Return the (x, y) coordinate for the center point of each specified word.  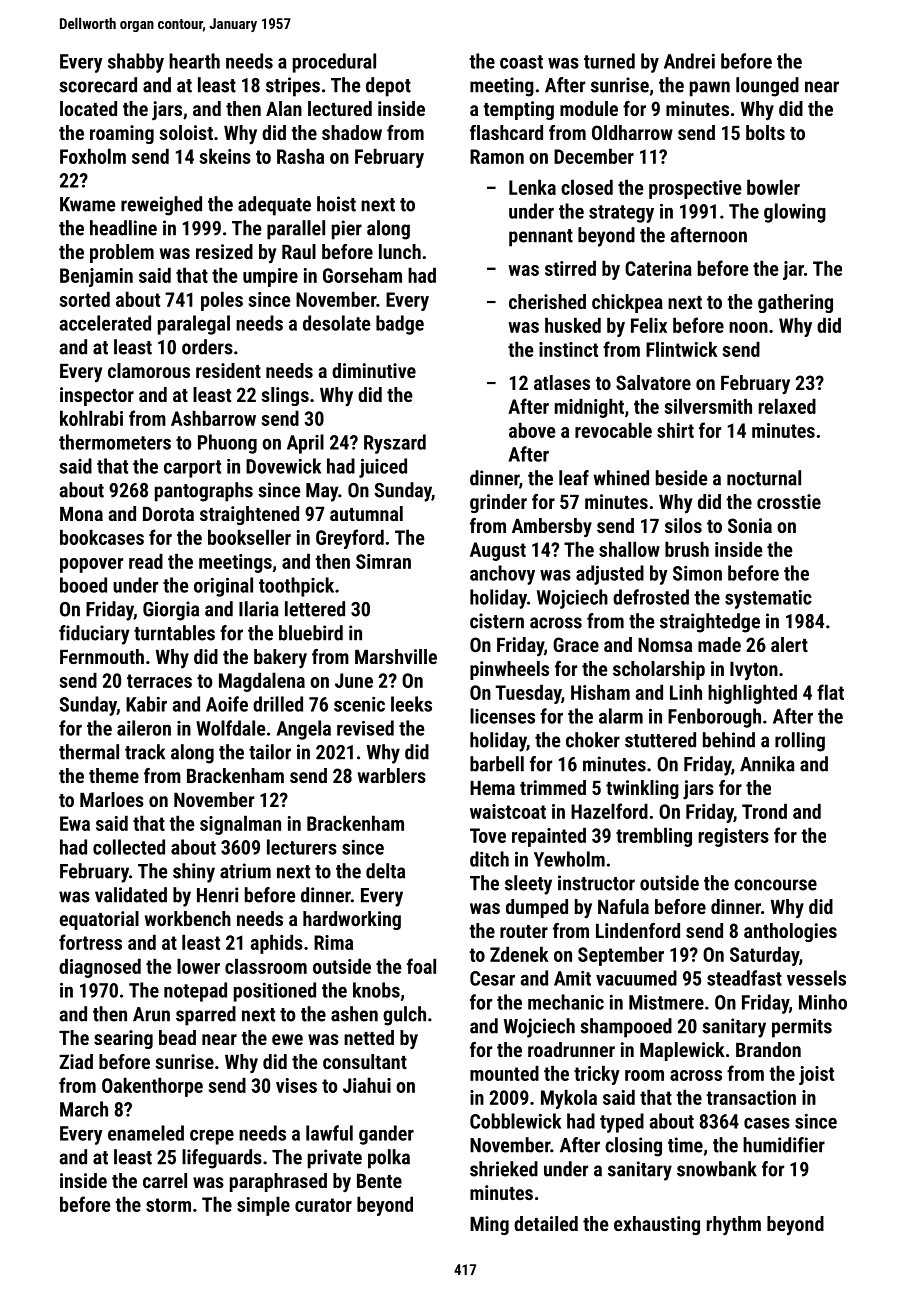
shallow (629, 549)
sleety (528, 885)
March (84, 1109)
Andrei (689, 61)
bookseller (249, 537)
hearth (194, 61)
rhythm (734, 1226)
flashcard (506, 132)
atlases (562, 382)
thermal (89, 752)
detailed (546, 1223)
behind (729, 740)
